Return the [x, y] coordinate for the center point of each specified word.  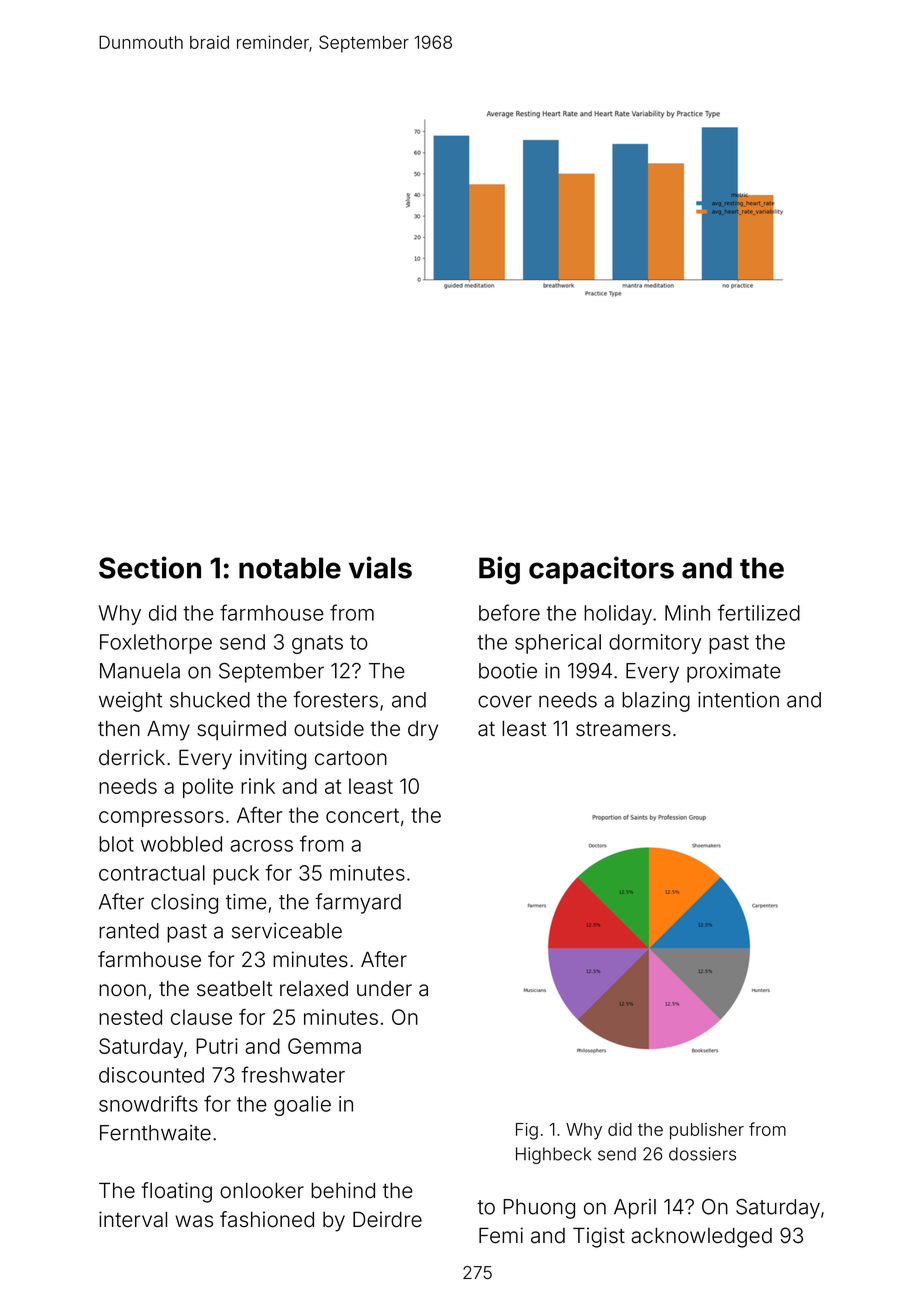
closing [184, 904]
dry [423, 731]
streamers [623, 729]
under [384, 989]
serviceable [287, 931]
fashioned [267, 1219]
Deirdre [387, 1219]
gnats [317, 644]
